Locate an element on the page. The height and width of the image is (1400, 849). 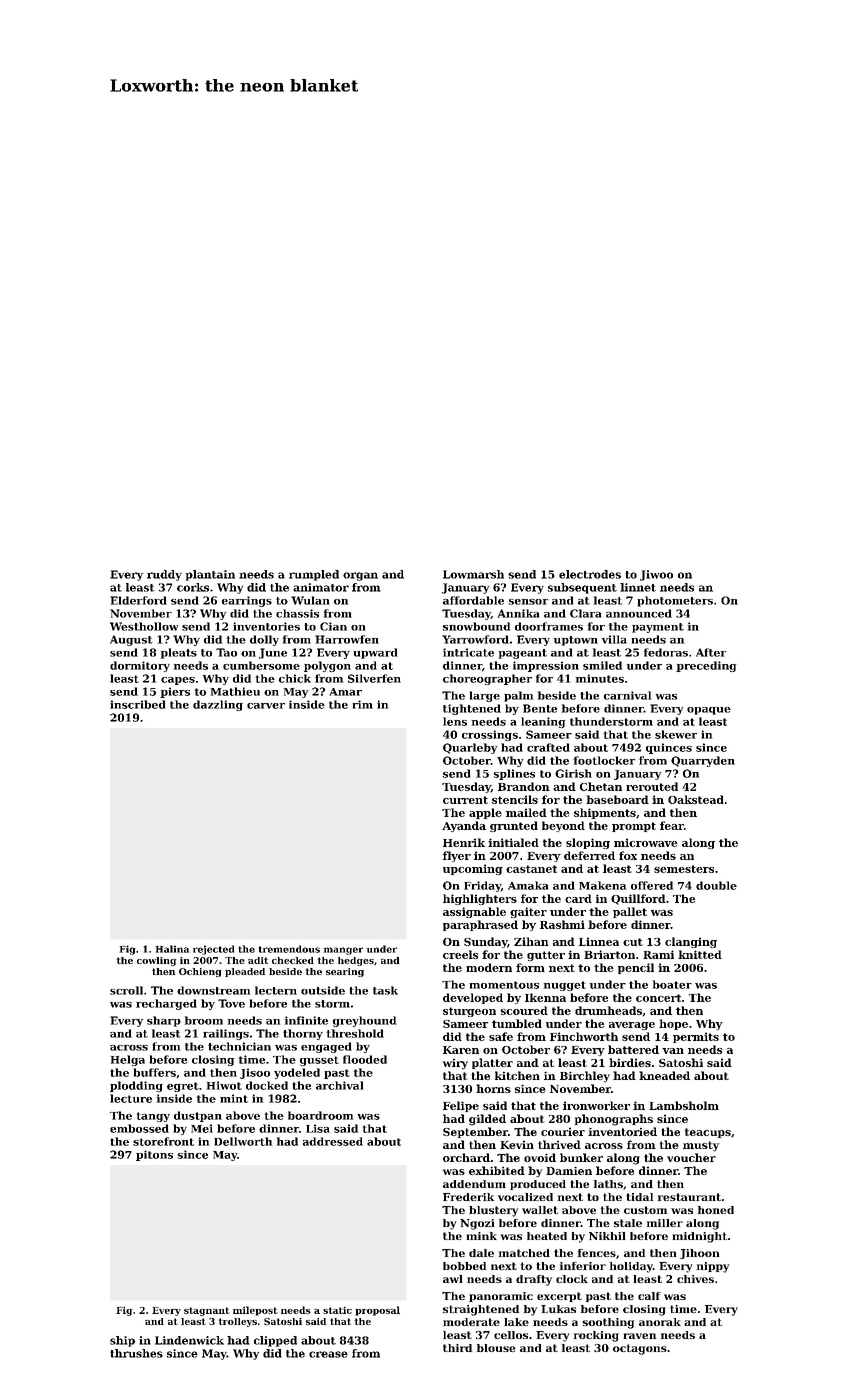
bobbed is located at coordinates (464, 1266).
